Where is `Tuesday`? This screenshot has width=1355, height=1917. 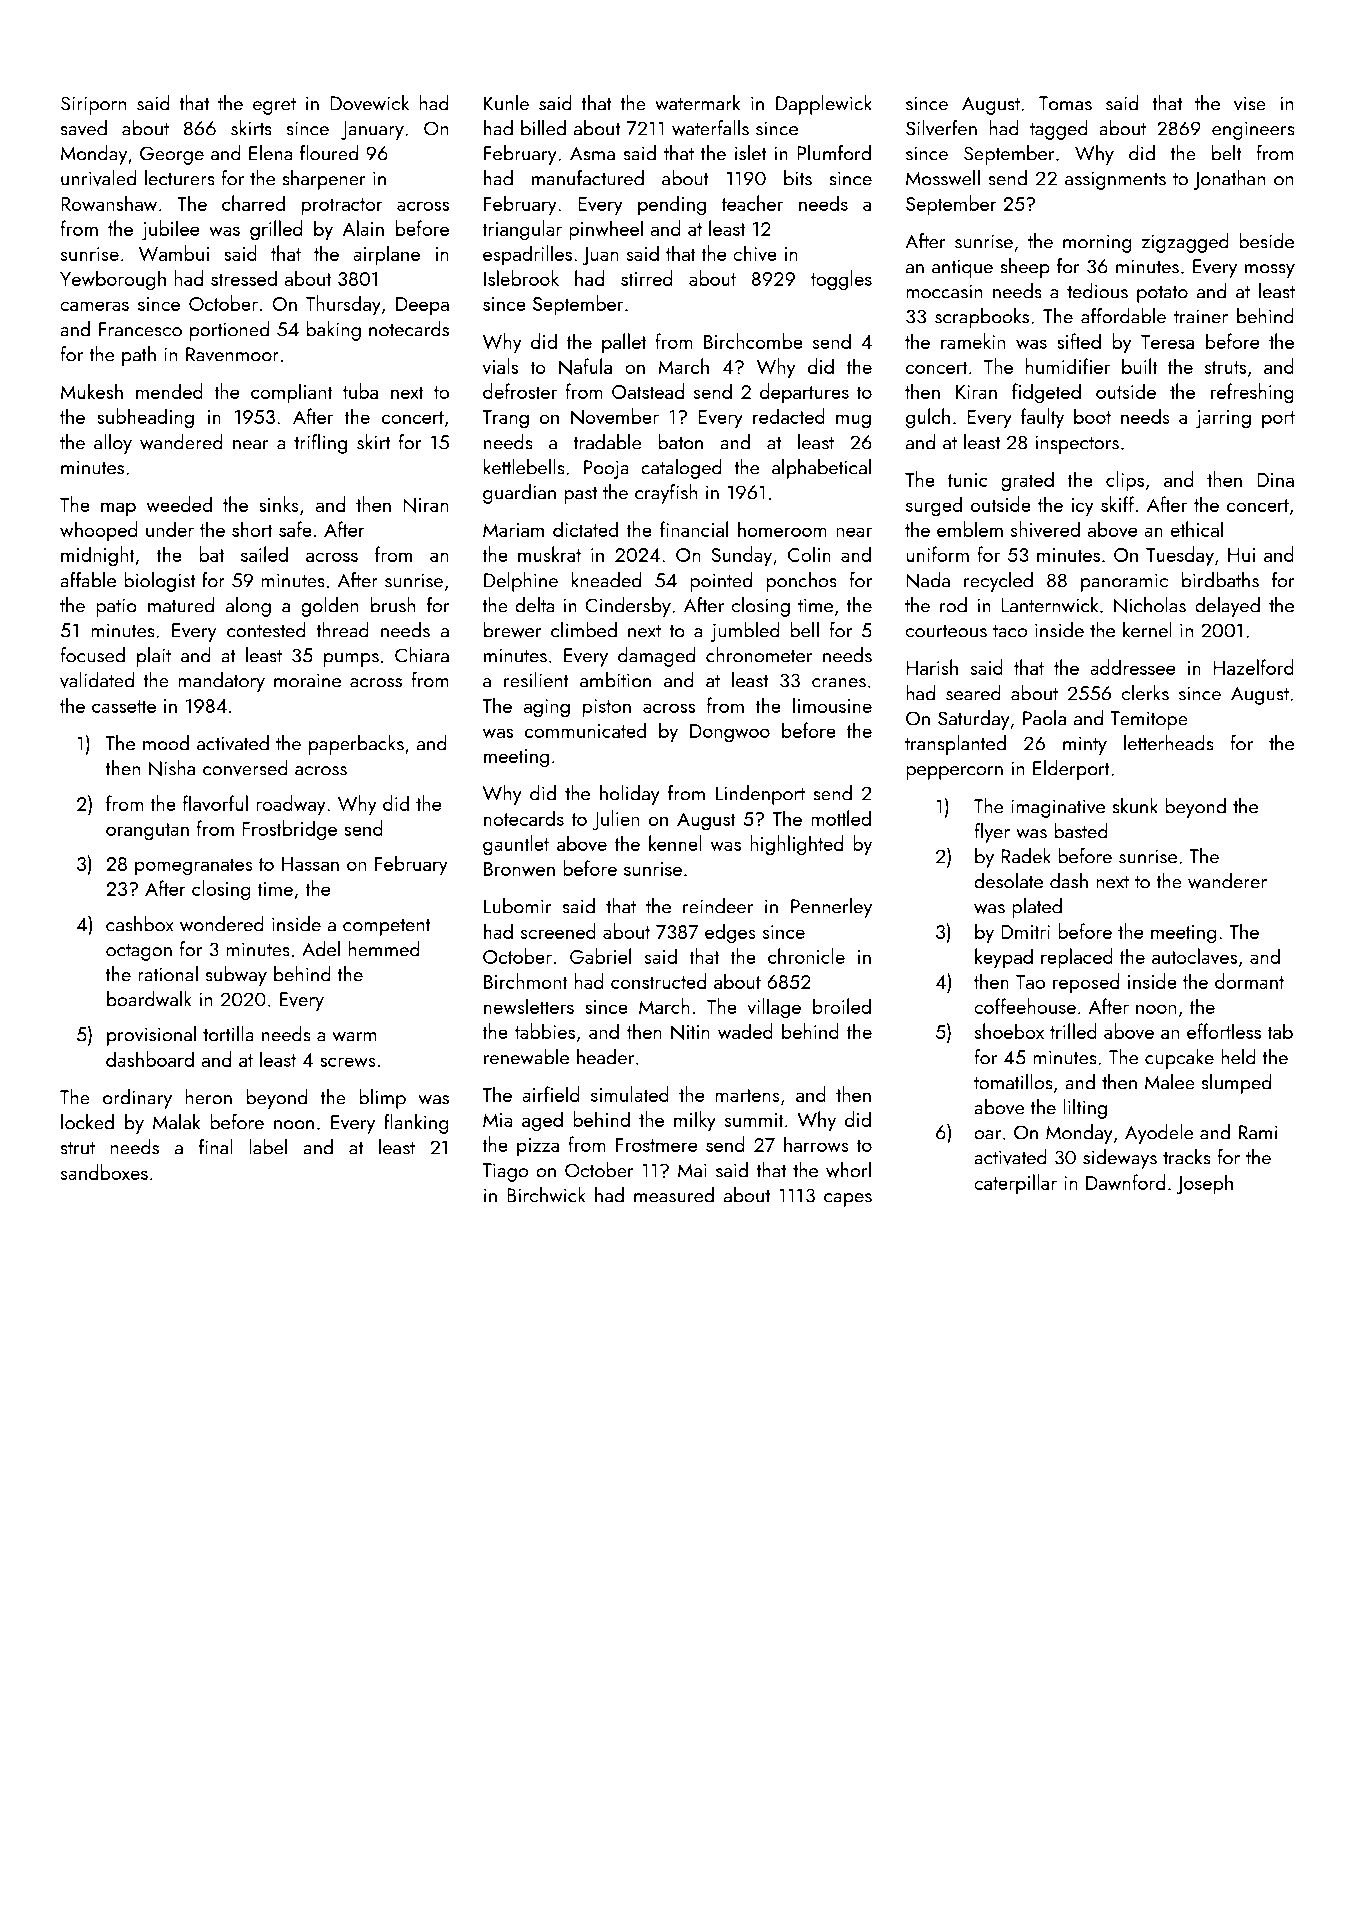
Tuesday is located at coordinates (1180, 556).
